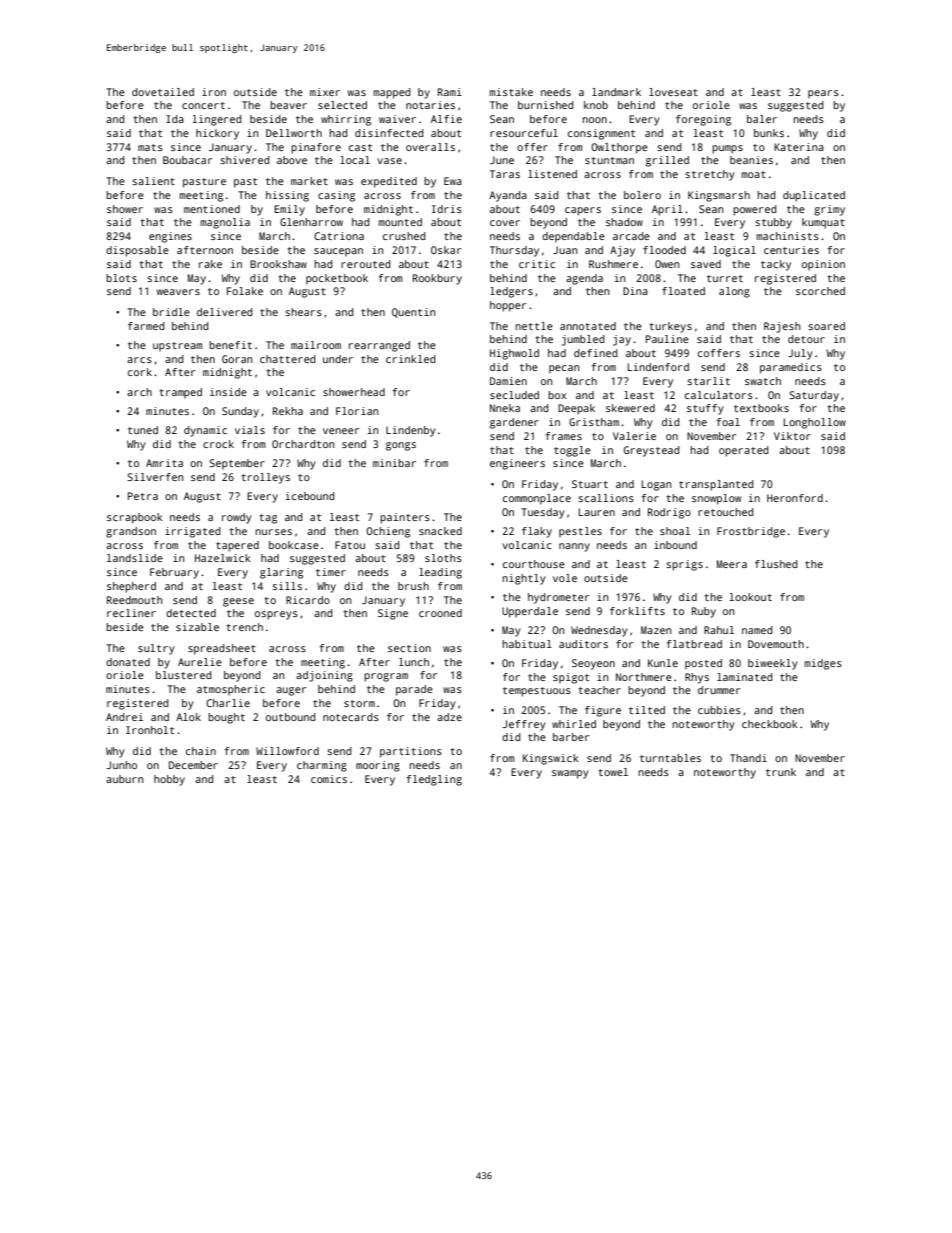 The image size is (952, 1233). What do you see at coordinates (237, 464) in the screenshot?
I see `September` at bounding box center [237, 464].
